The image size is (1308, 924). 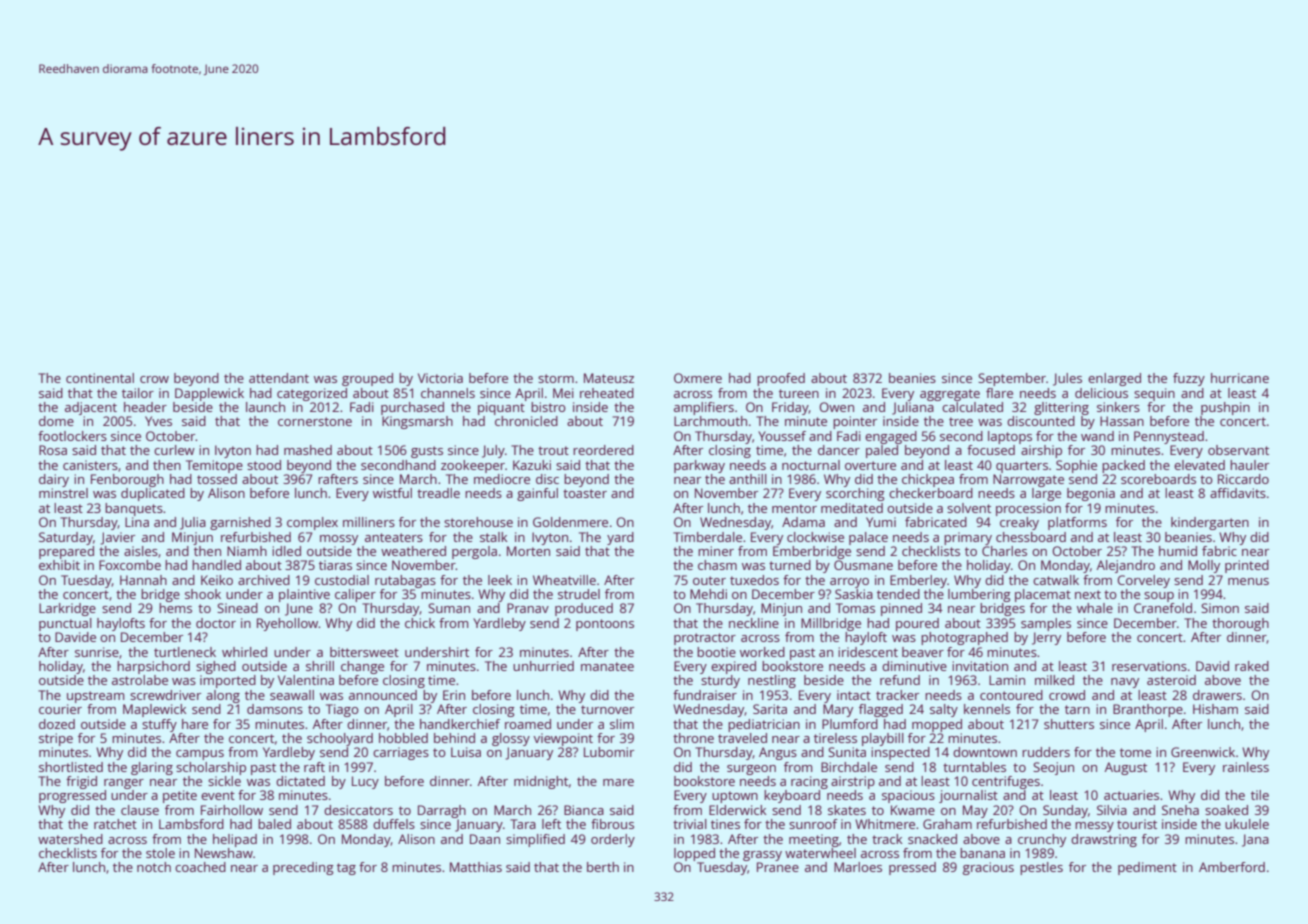 What do you see at coordinates (440, 378) in the image?
I see `Victoria` at bounding box center [440, 378].
